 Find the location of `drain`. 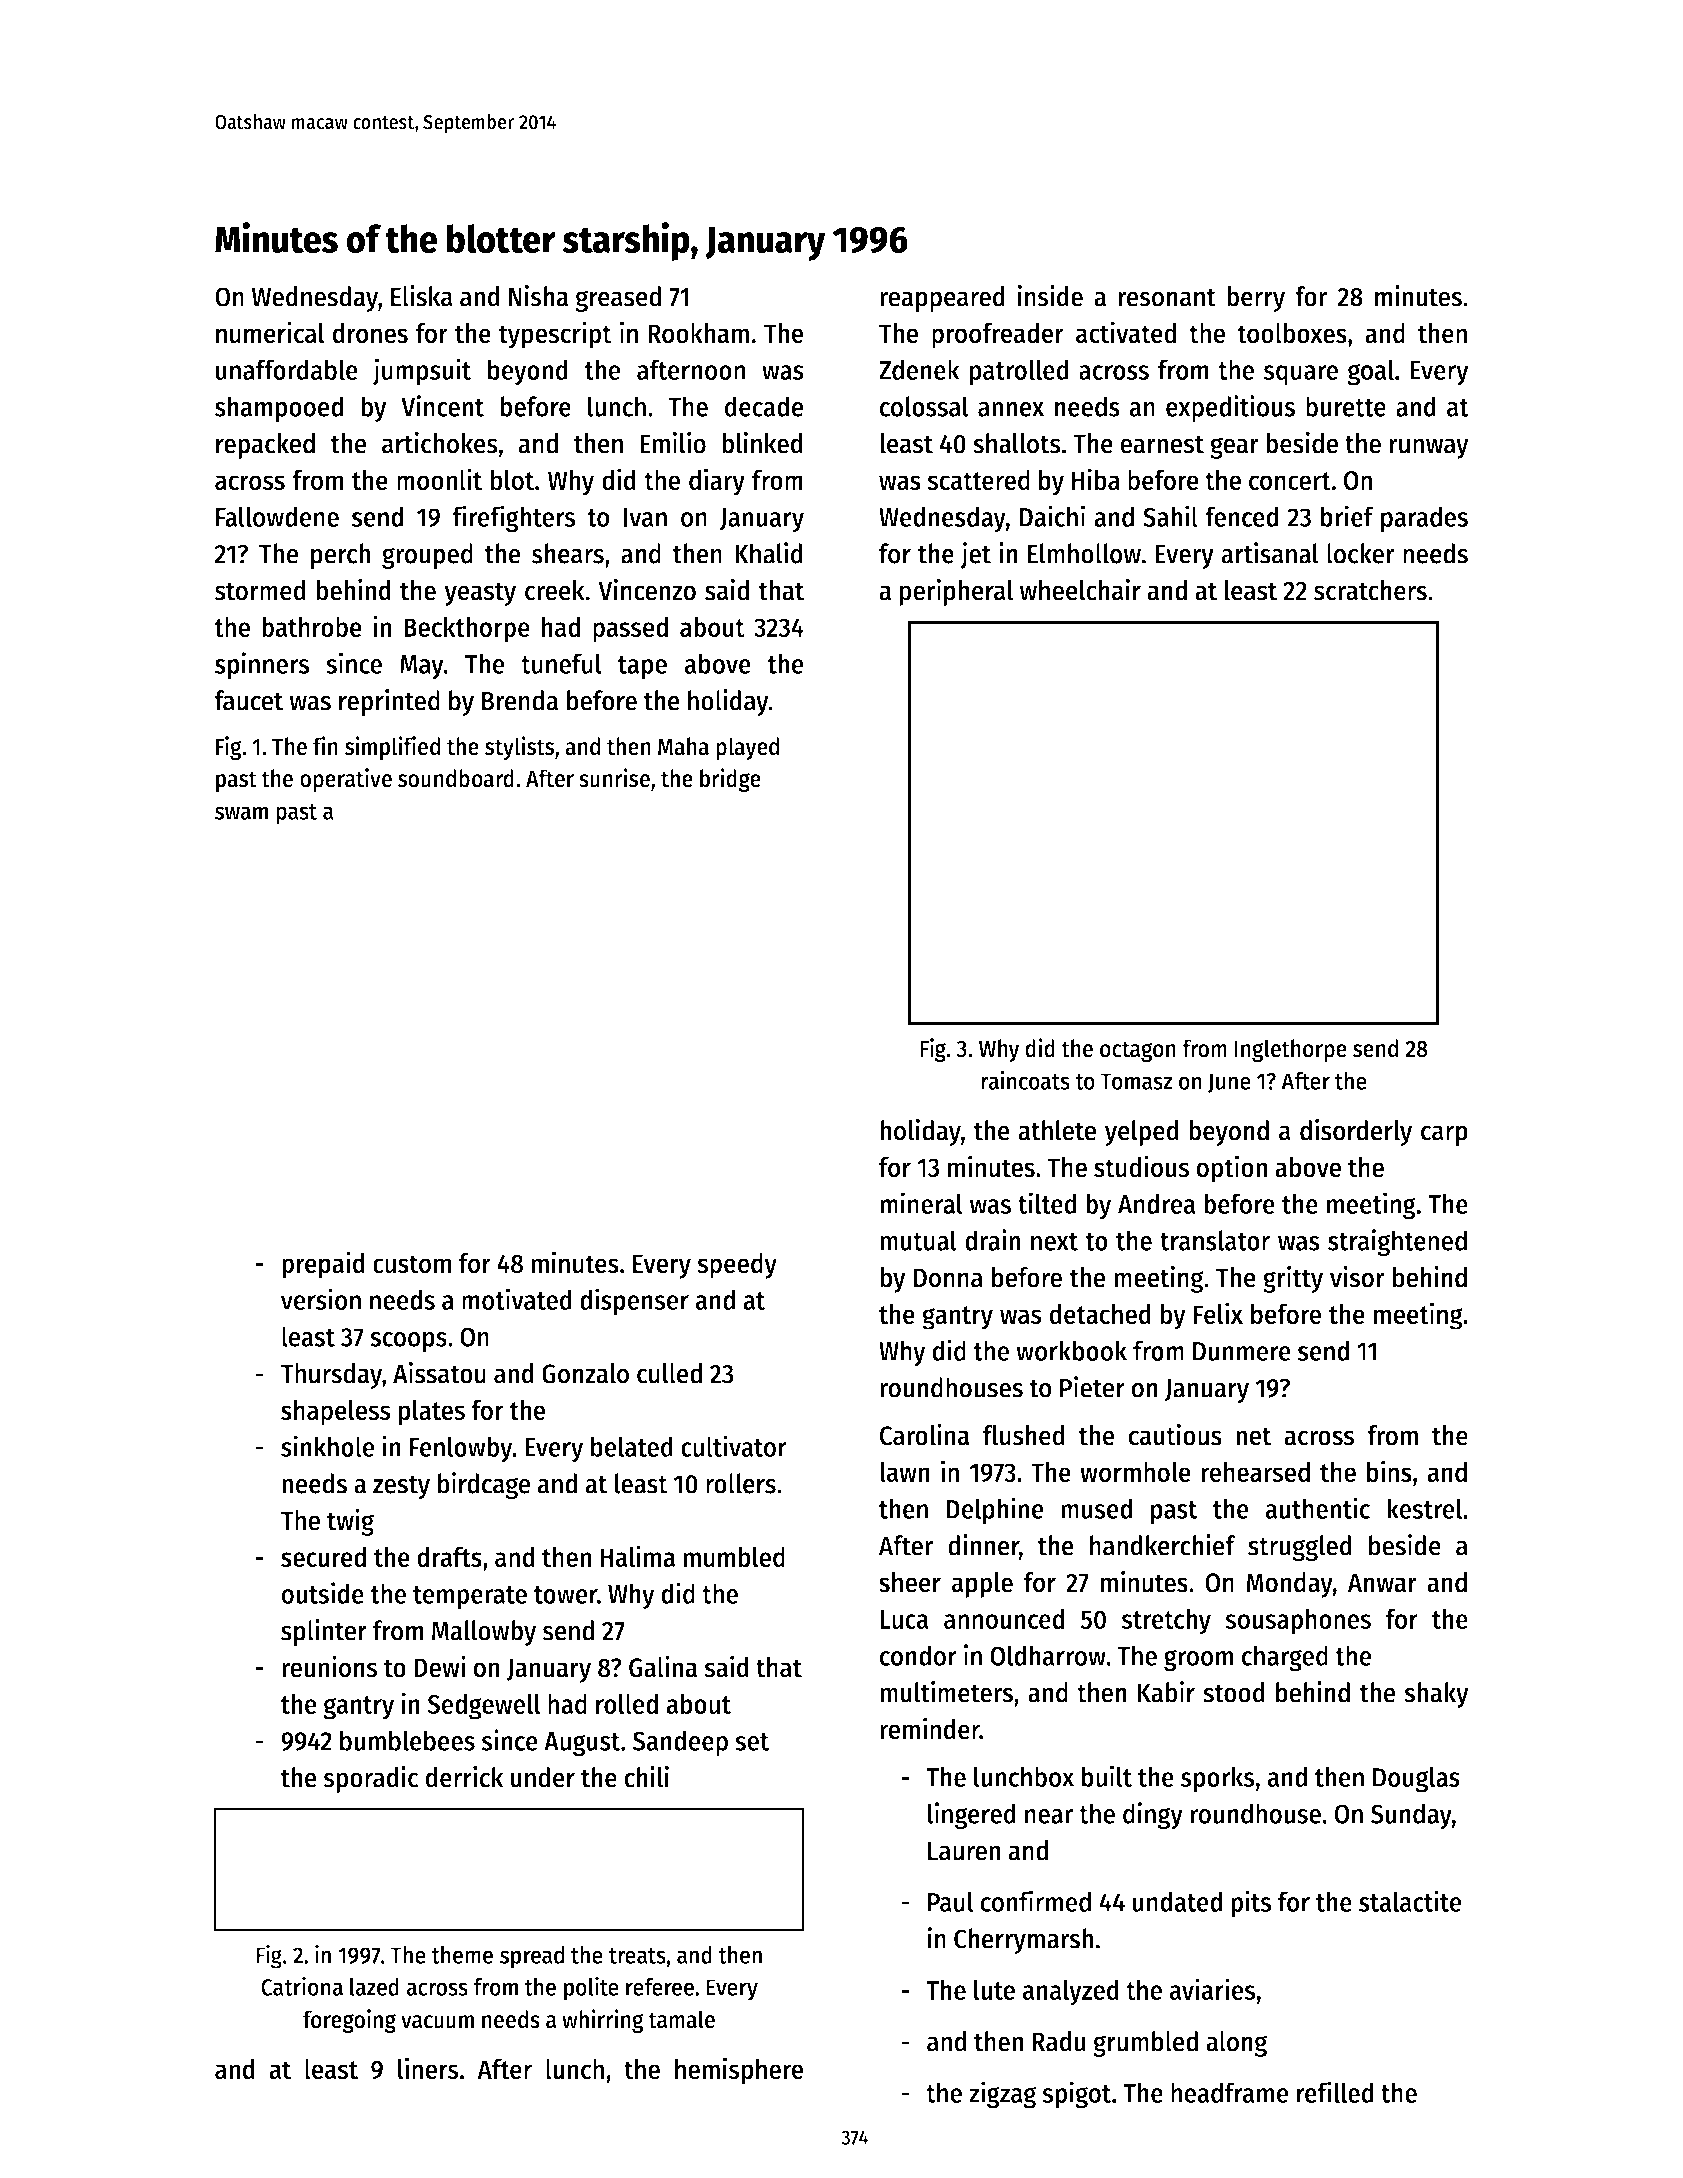

drain is located at coordinates (992, 1240).
